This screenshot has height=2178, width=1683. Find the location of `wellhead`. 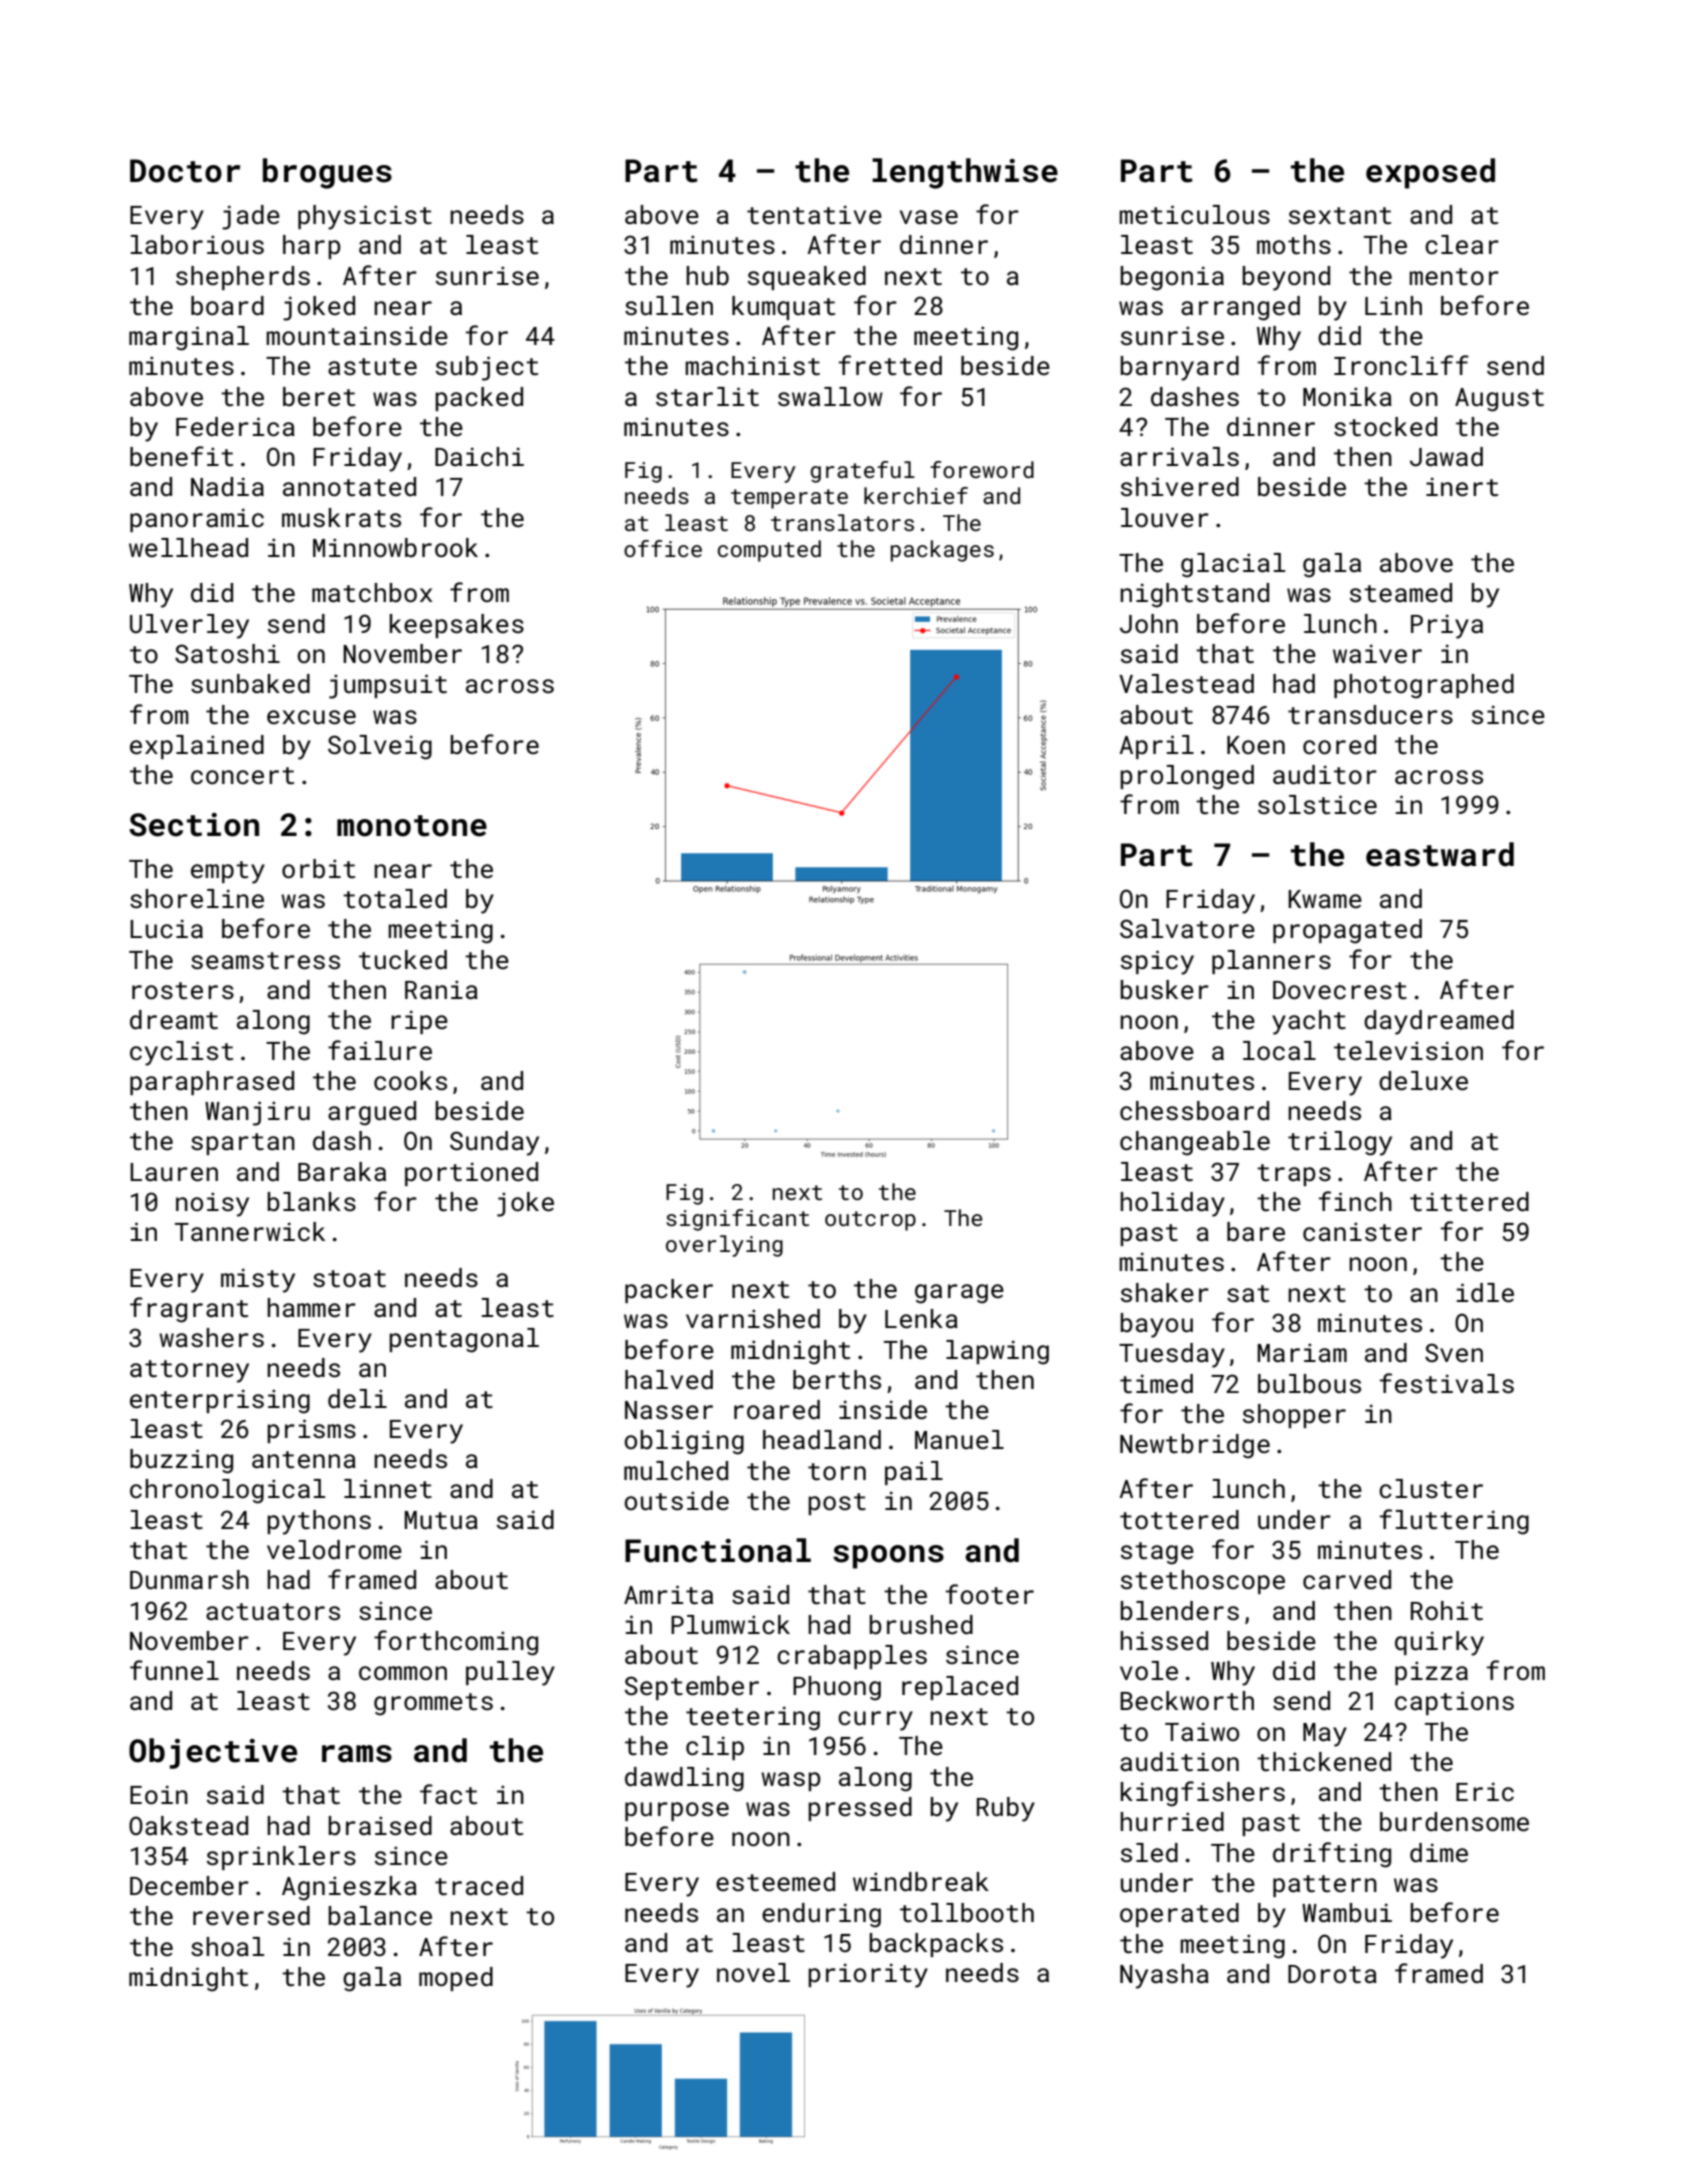

wellhead is located at coordinates (188, 547).
